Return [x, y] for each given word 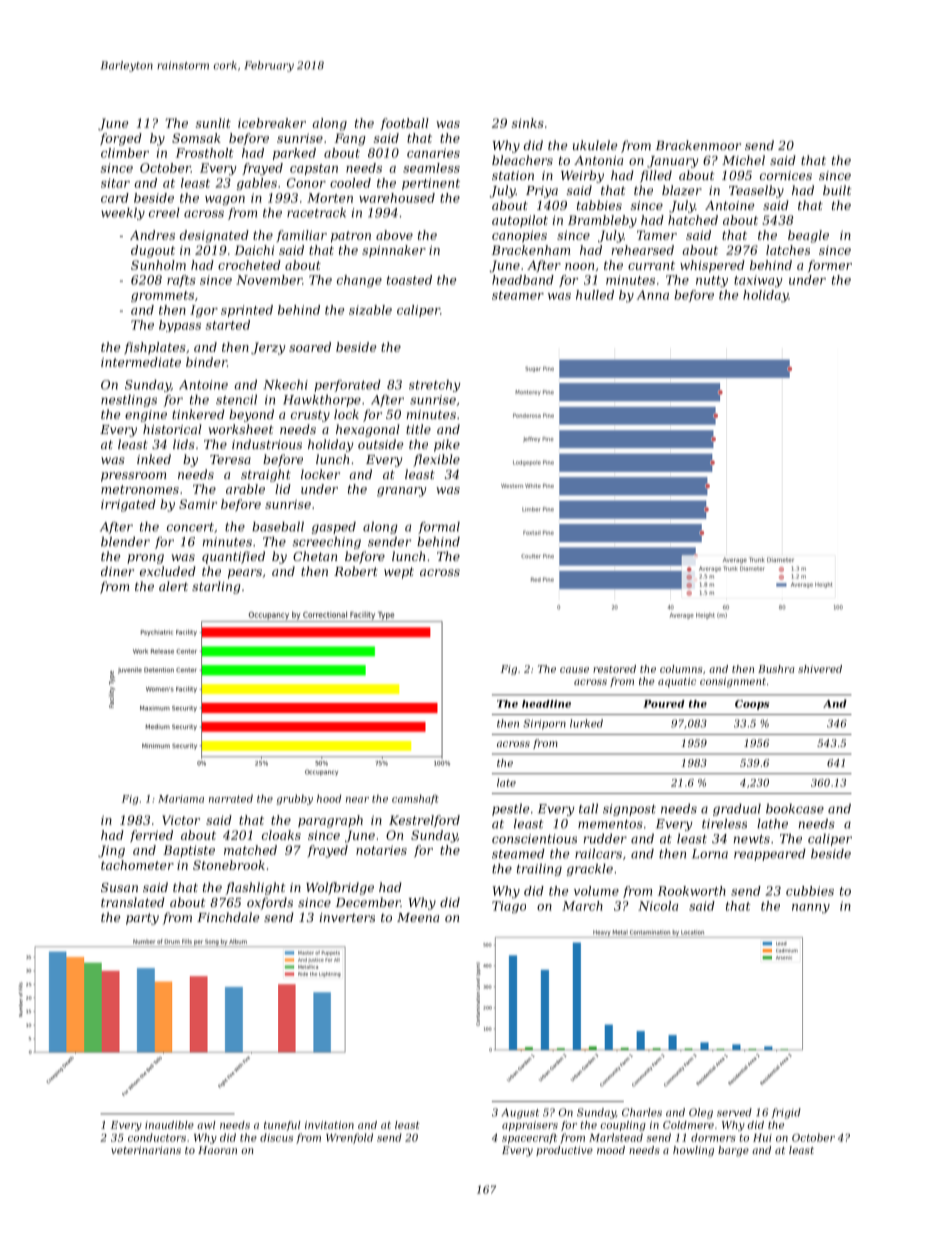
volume [596, 891]
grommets [162, 296]
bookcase [795, 809]
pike [447, 445]
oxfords [270, 903]
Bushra [776, 669]
